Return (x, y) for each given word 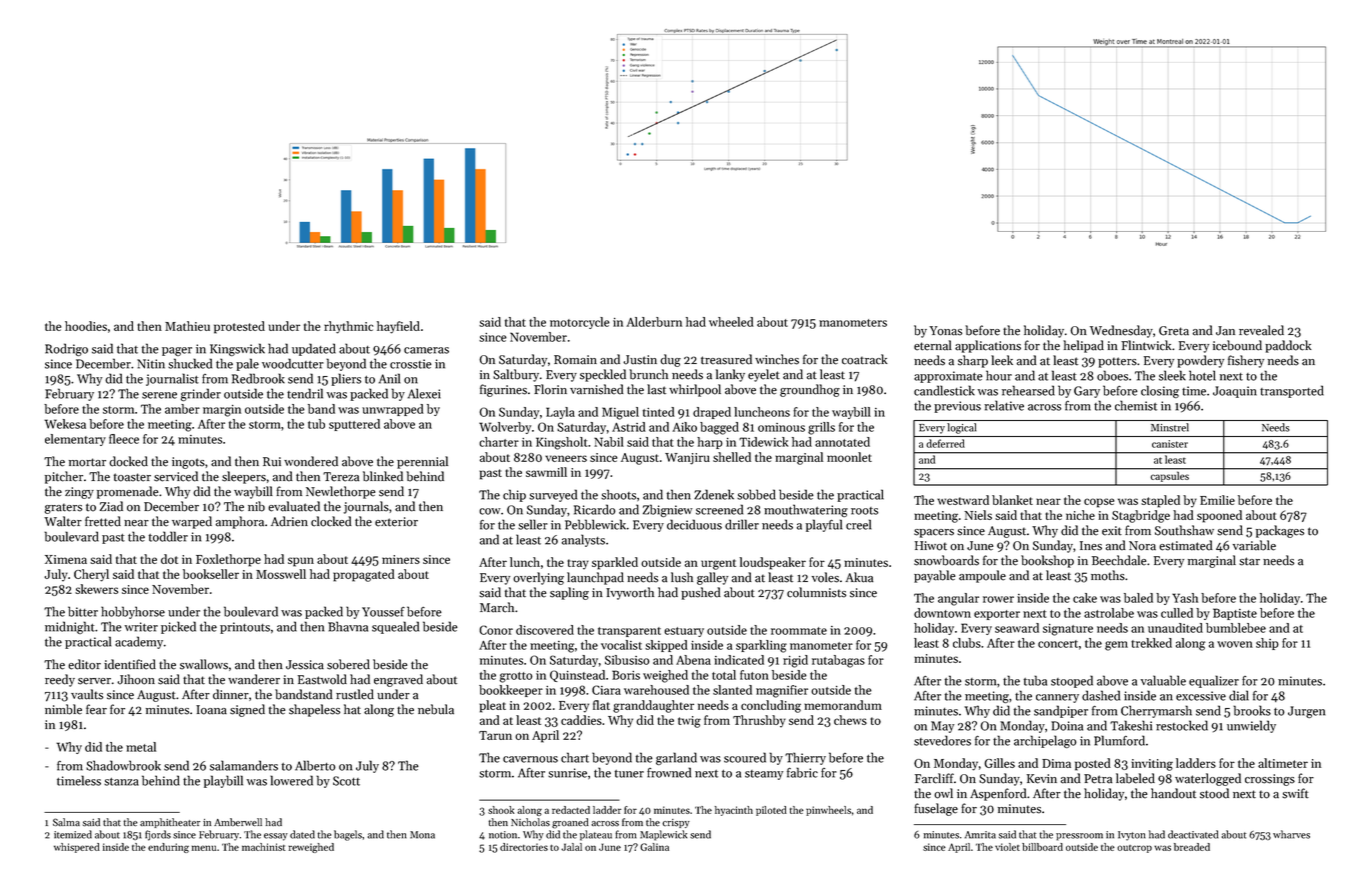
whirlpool (695, 390)
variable (1254, 545)
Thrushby (759, 721)
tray (578, 564)
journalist (172, 379)
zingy (79, 493)
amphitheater (170, 823)
